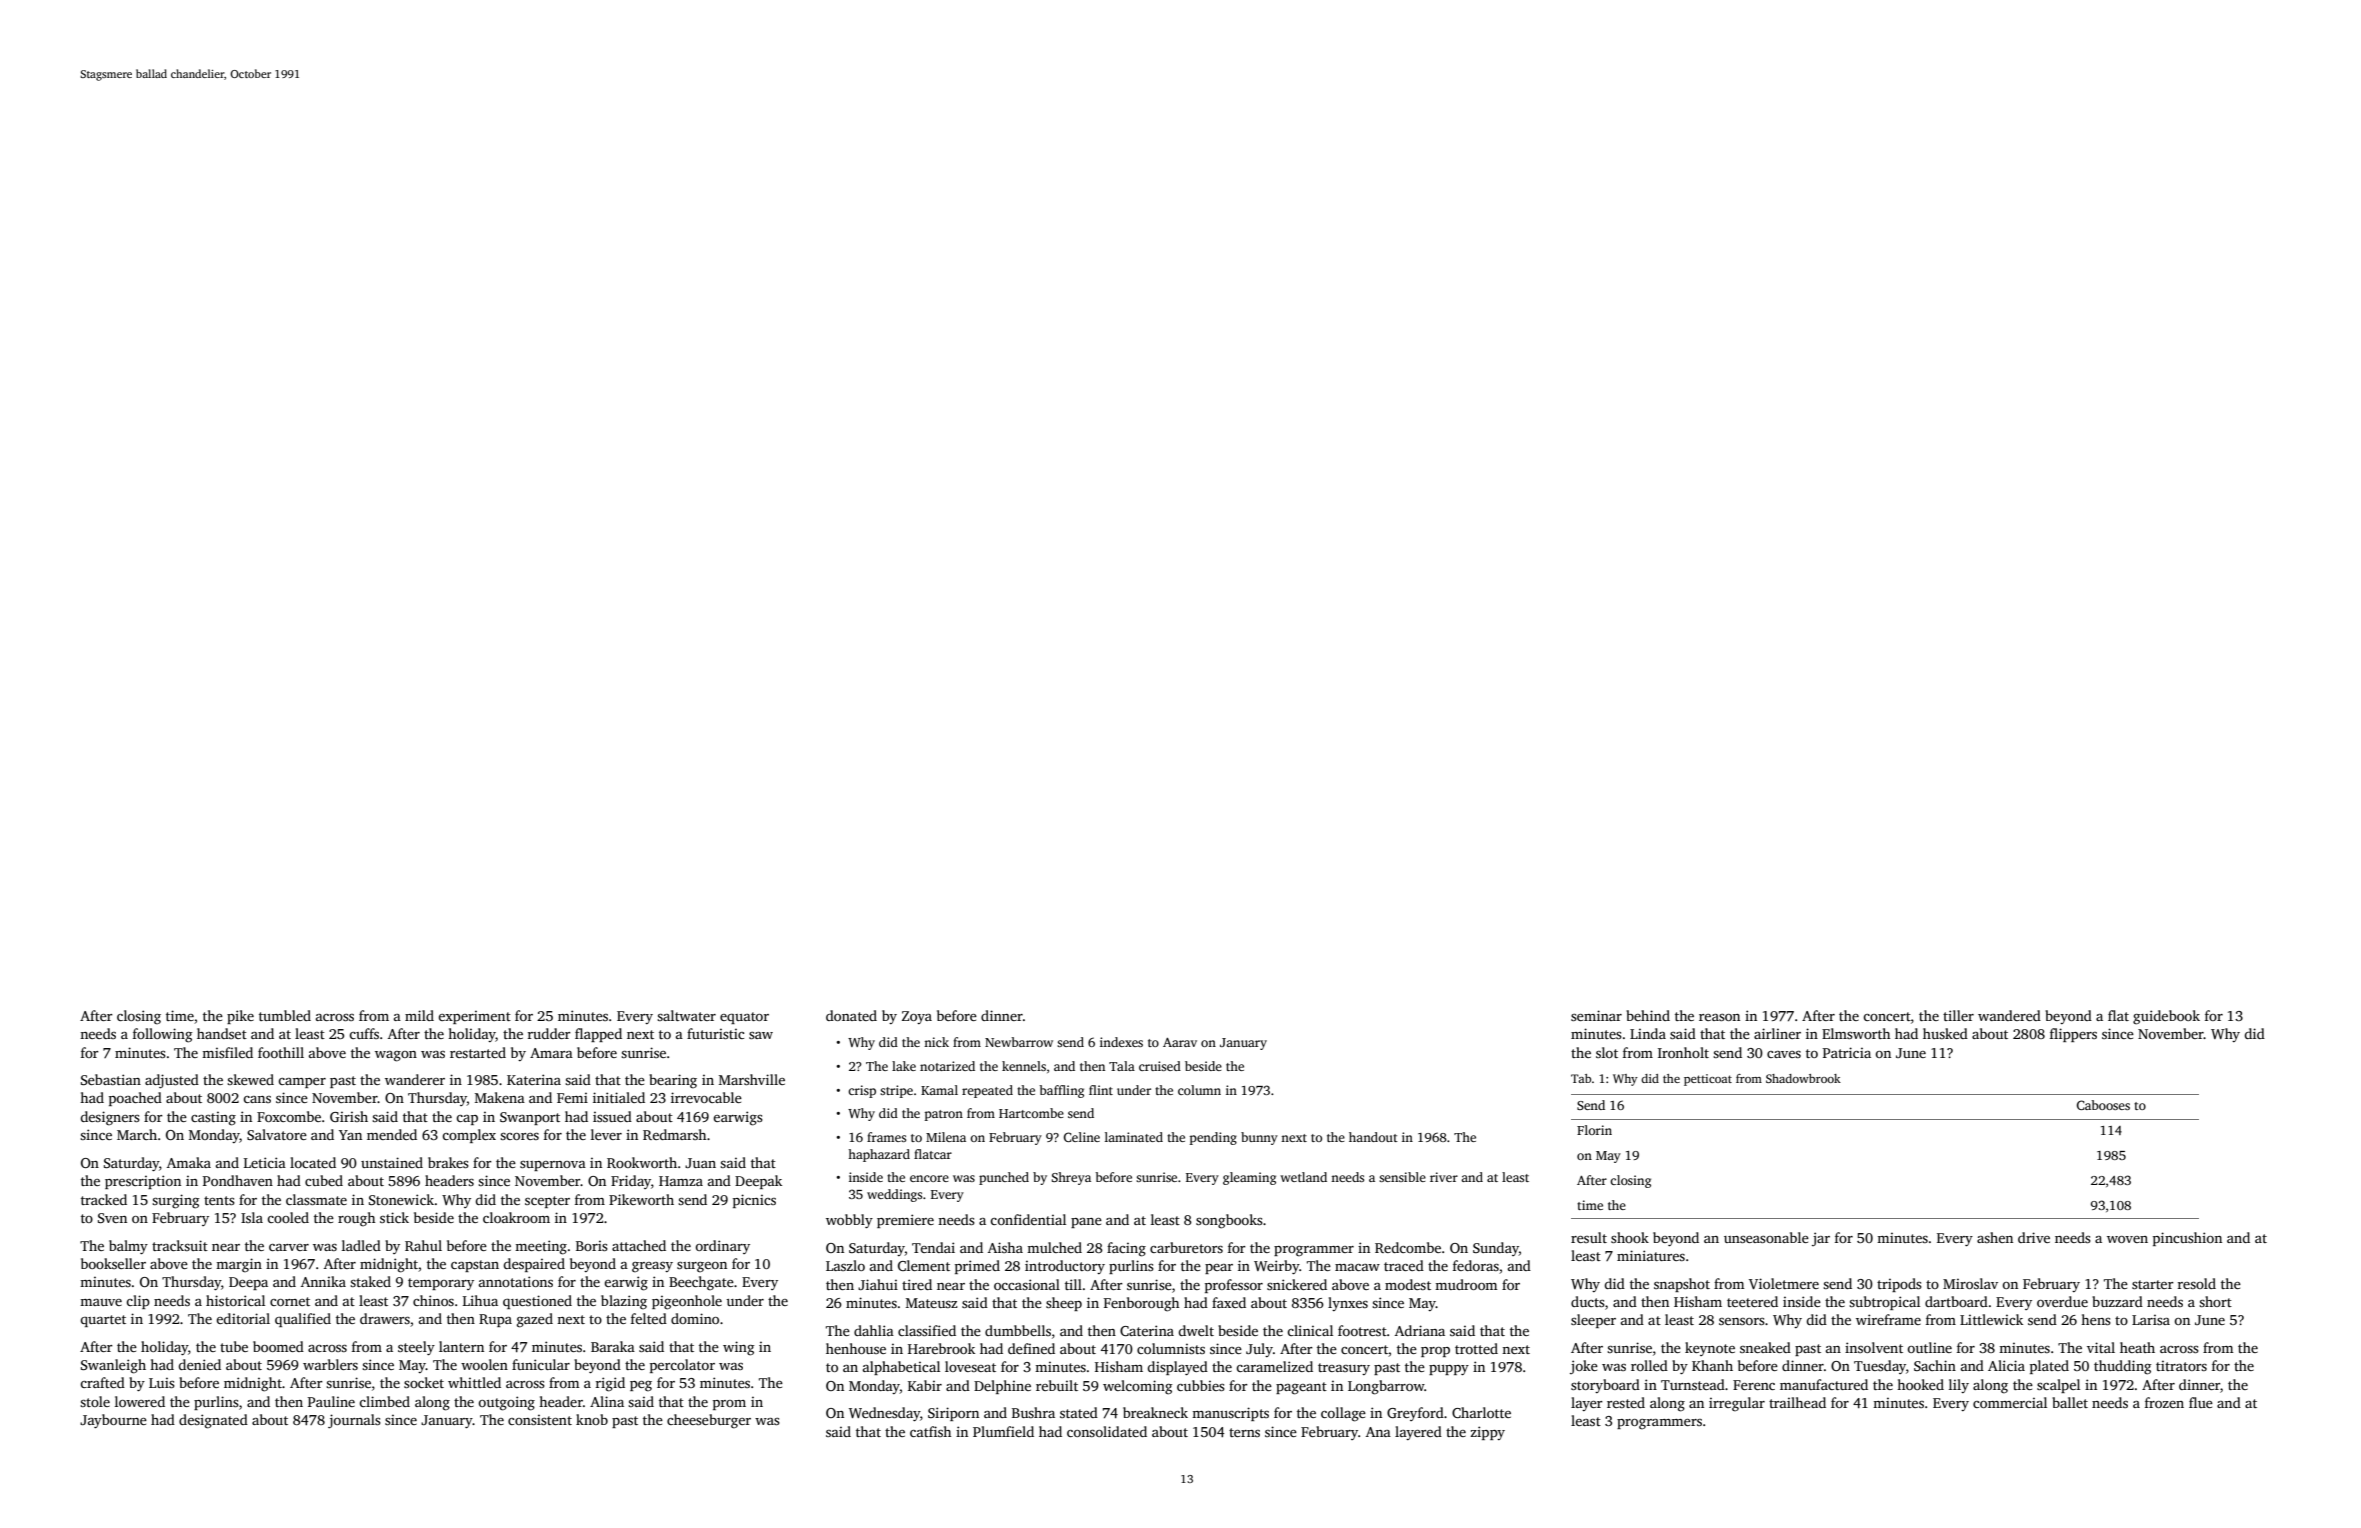 This image has height=1528, width=2361. What do you see at coordinates (1594, 1130) in the image?
I see `Florin` at bounding box center [1594, 1130].
